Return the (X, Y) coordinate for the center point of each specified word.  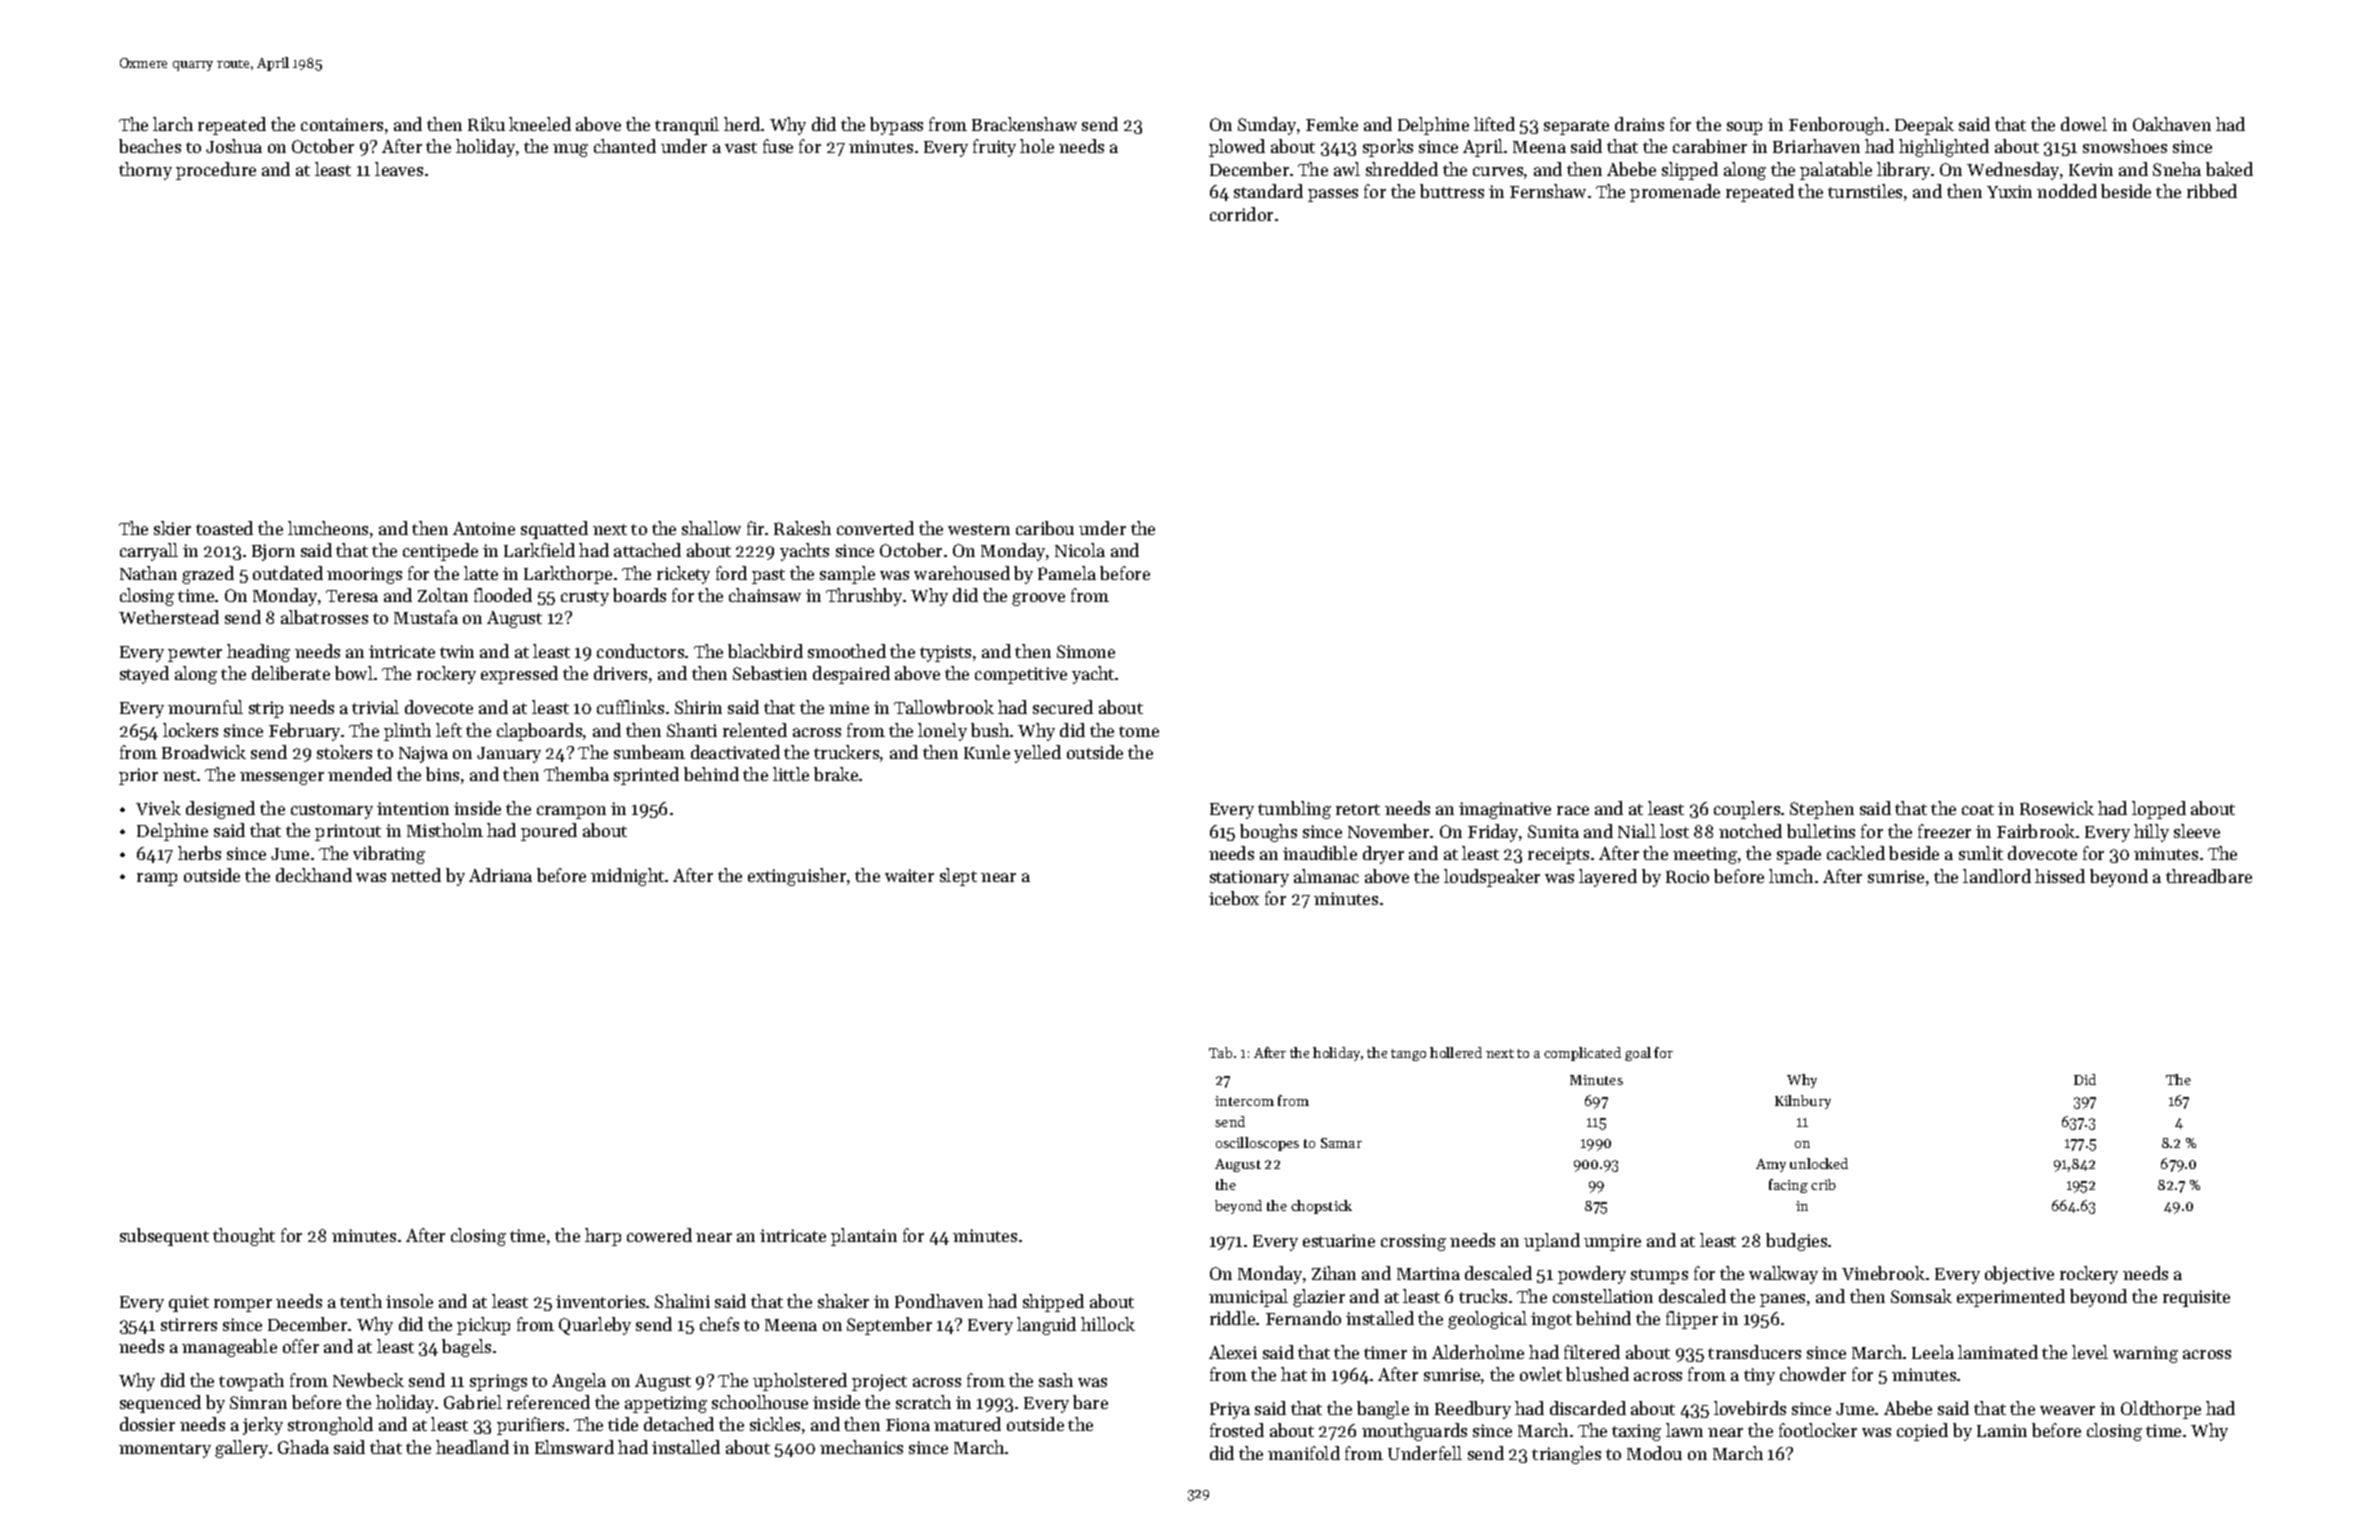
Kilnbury (1803, 1102)
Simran (258, 1402)
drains (1639, 124)
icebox (1234, 898)
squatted (554, 530)
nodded (2067, 191)
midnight (627, 877)
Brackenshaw (1024, 124)
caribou (1045, 528)
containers (342, 124)
